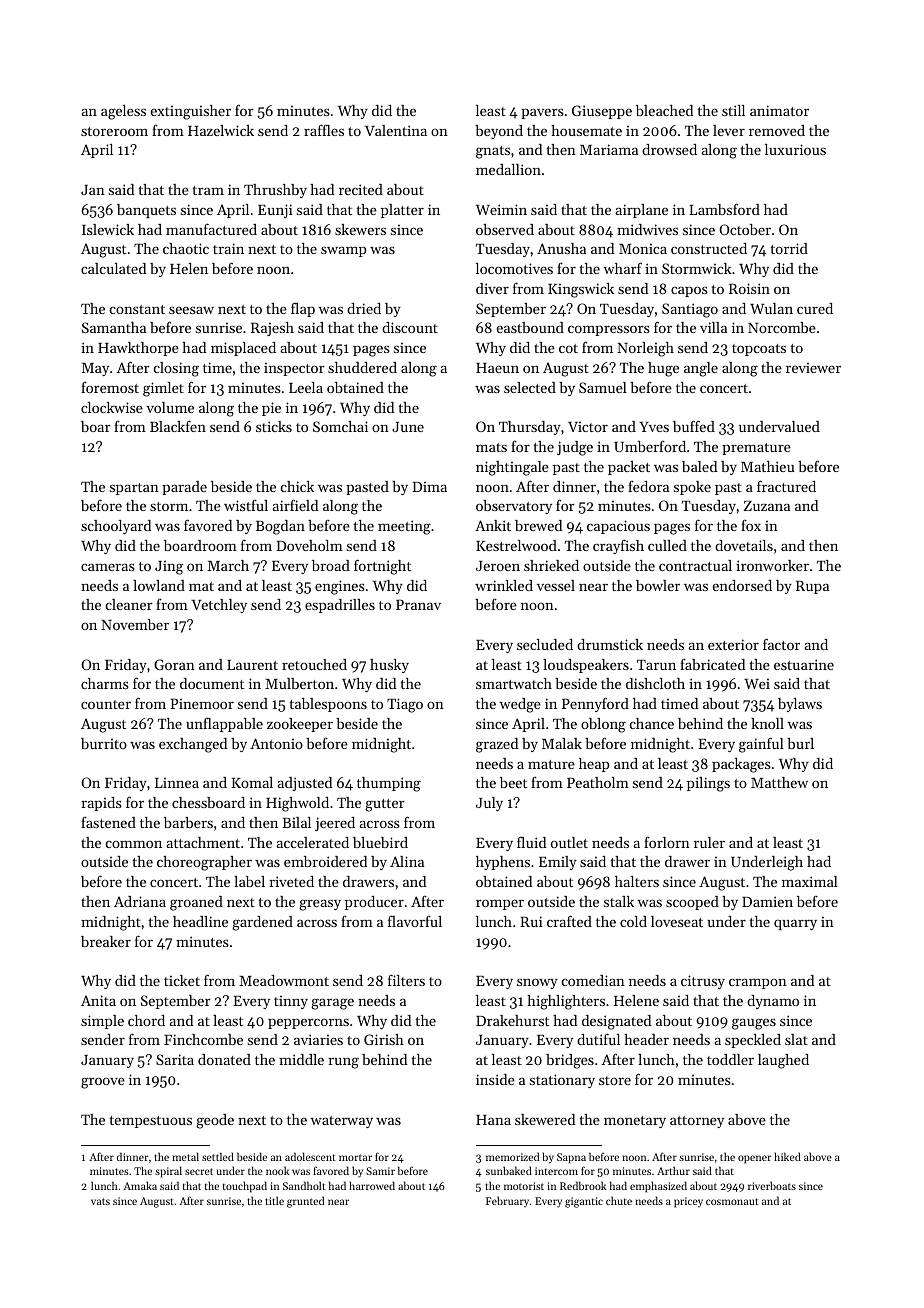 The width and height of the page is (924, 1308). I want to click on crampon, so click(758, 983).
